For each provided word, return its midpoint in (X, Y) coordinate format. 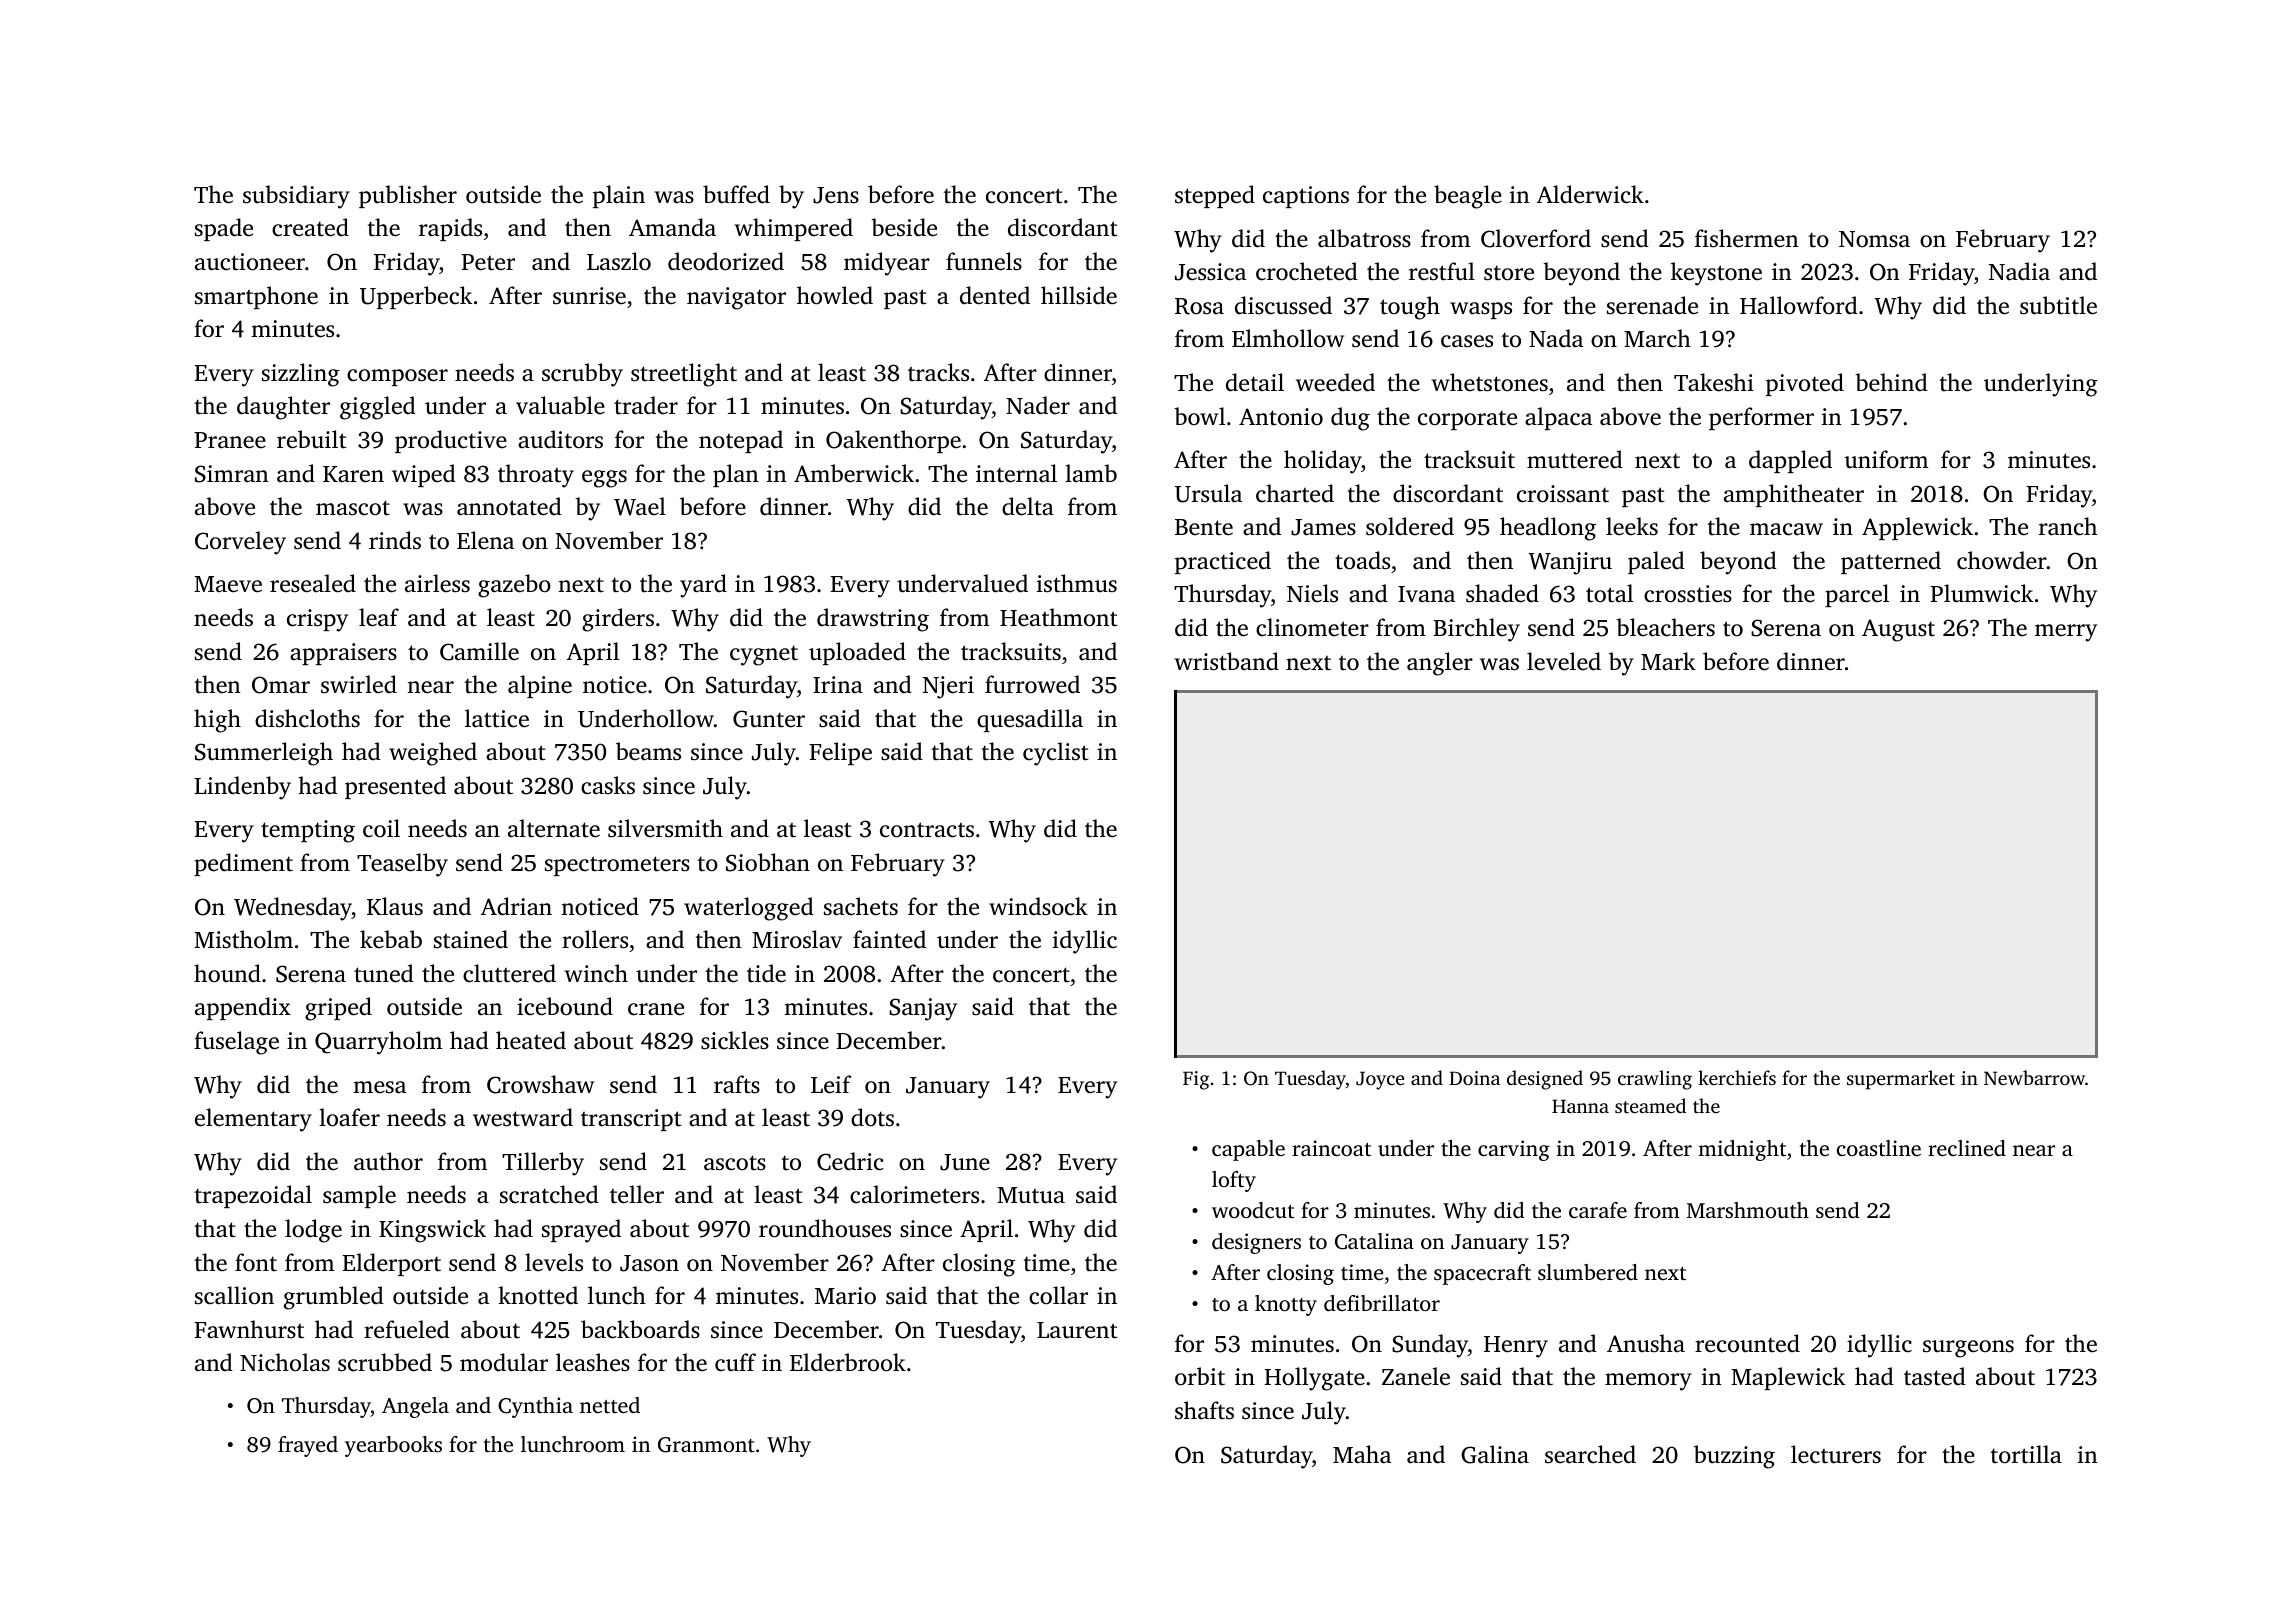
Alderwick (1590, 194)
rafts (737, 1084)
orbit (1200, 1376)
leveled (1564, 661)
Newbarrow (2034, 1077)
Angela (415, 1407)
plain (619, 196)
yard (703, 586)
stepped (1215, 196)
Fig (1196, 1080)
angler (1440, 664)
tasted (1935, 1376)
